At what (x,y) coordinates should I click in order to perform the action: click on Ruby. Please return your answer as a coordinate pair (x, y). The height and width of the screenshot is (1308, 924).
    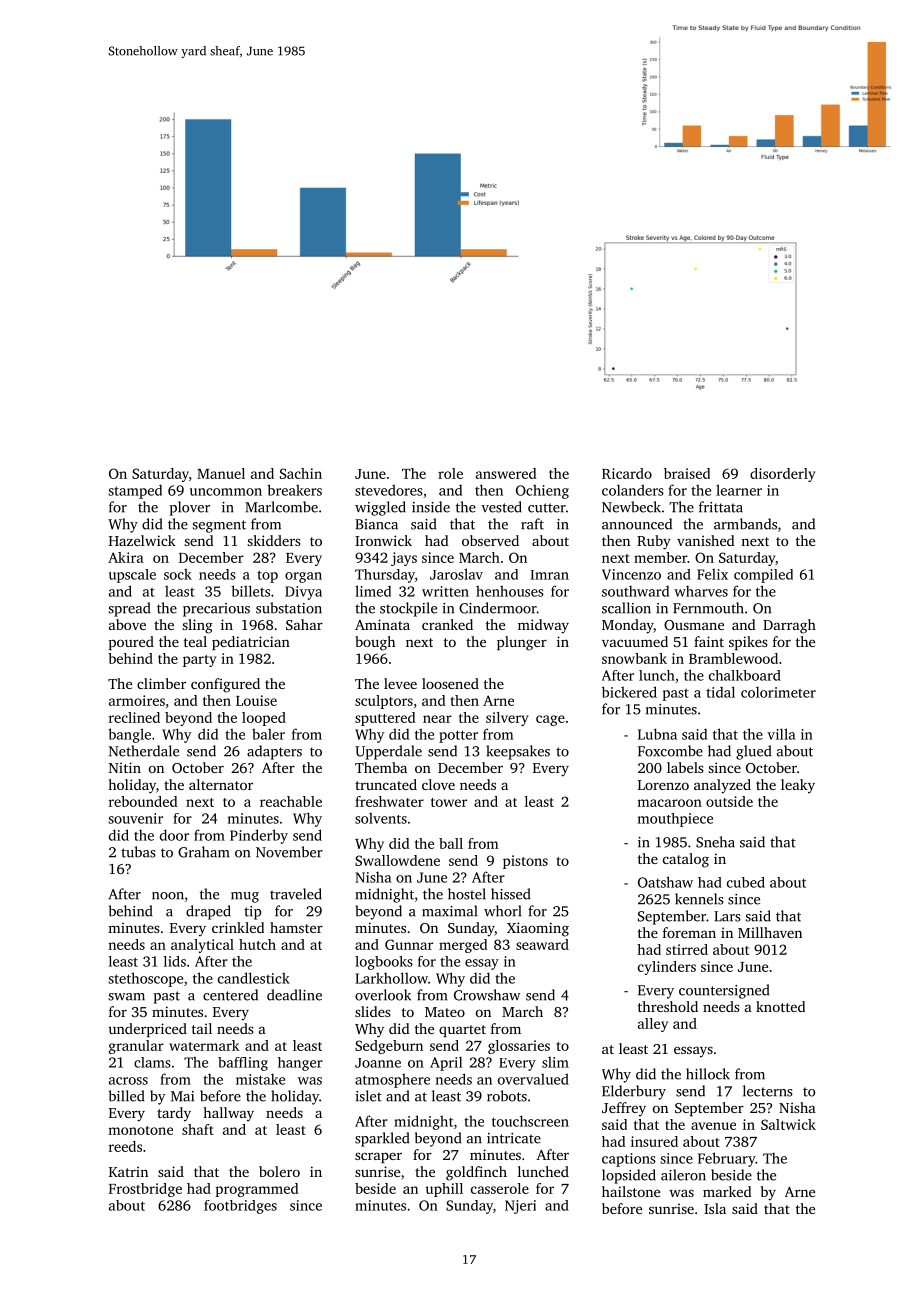
    Looking at the image, I should click on (654, 542).
